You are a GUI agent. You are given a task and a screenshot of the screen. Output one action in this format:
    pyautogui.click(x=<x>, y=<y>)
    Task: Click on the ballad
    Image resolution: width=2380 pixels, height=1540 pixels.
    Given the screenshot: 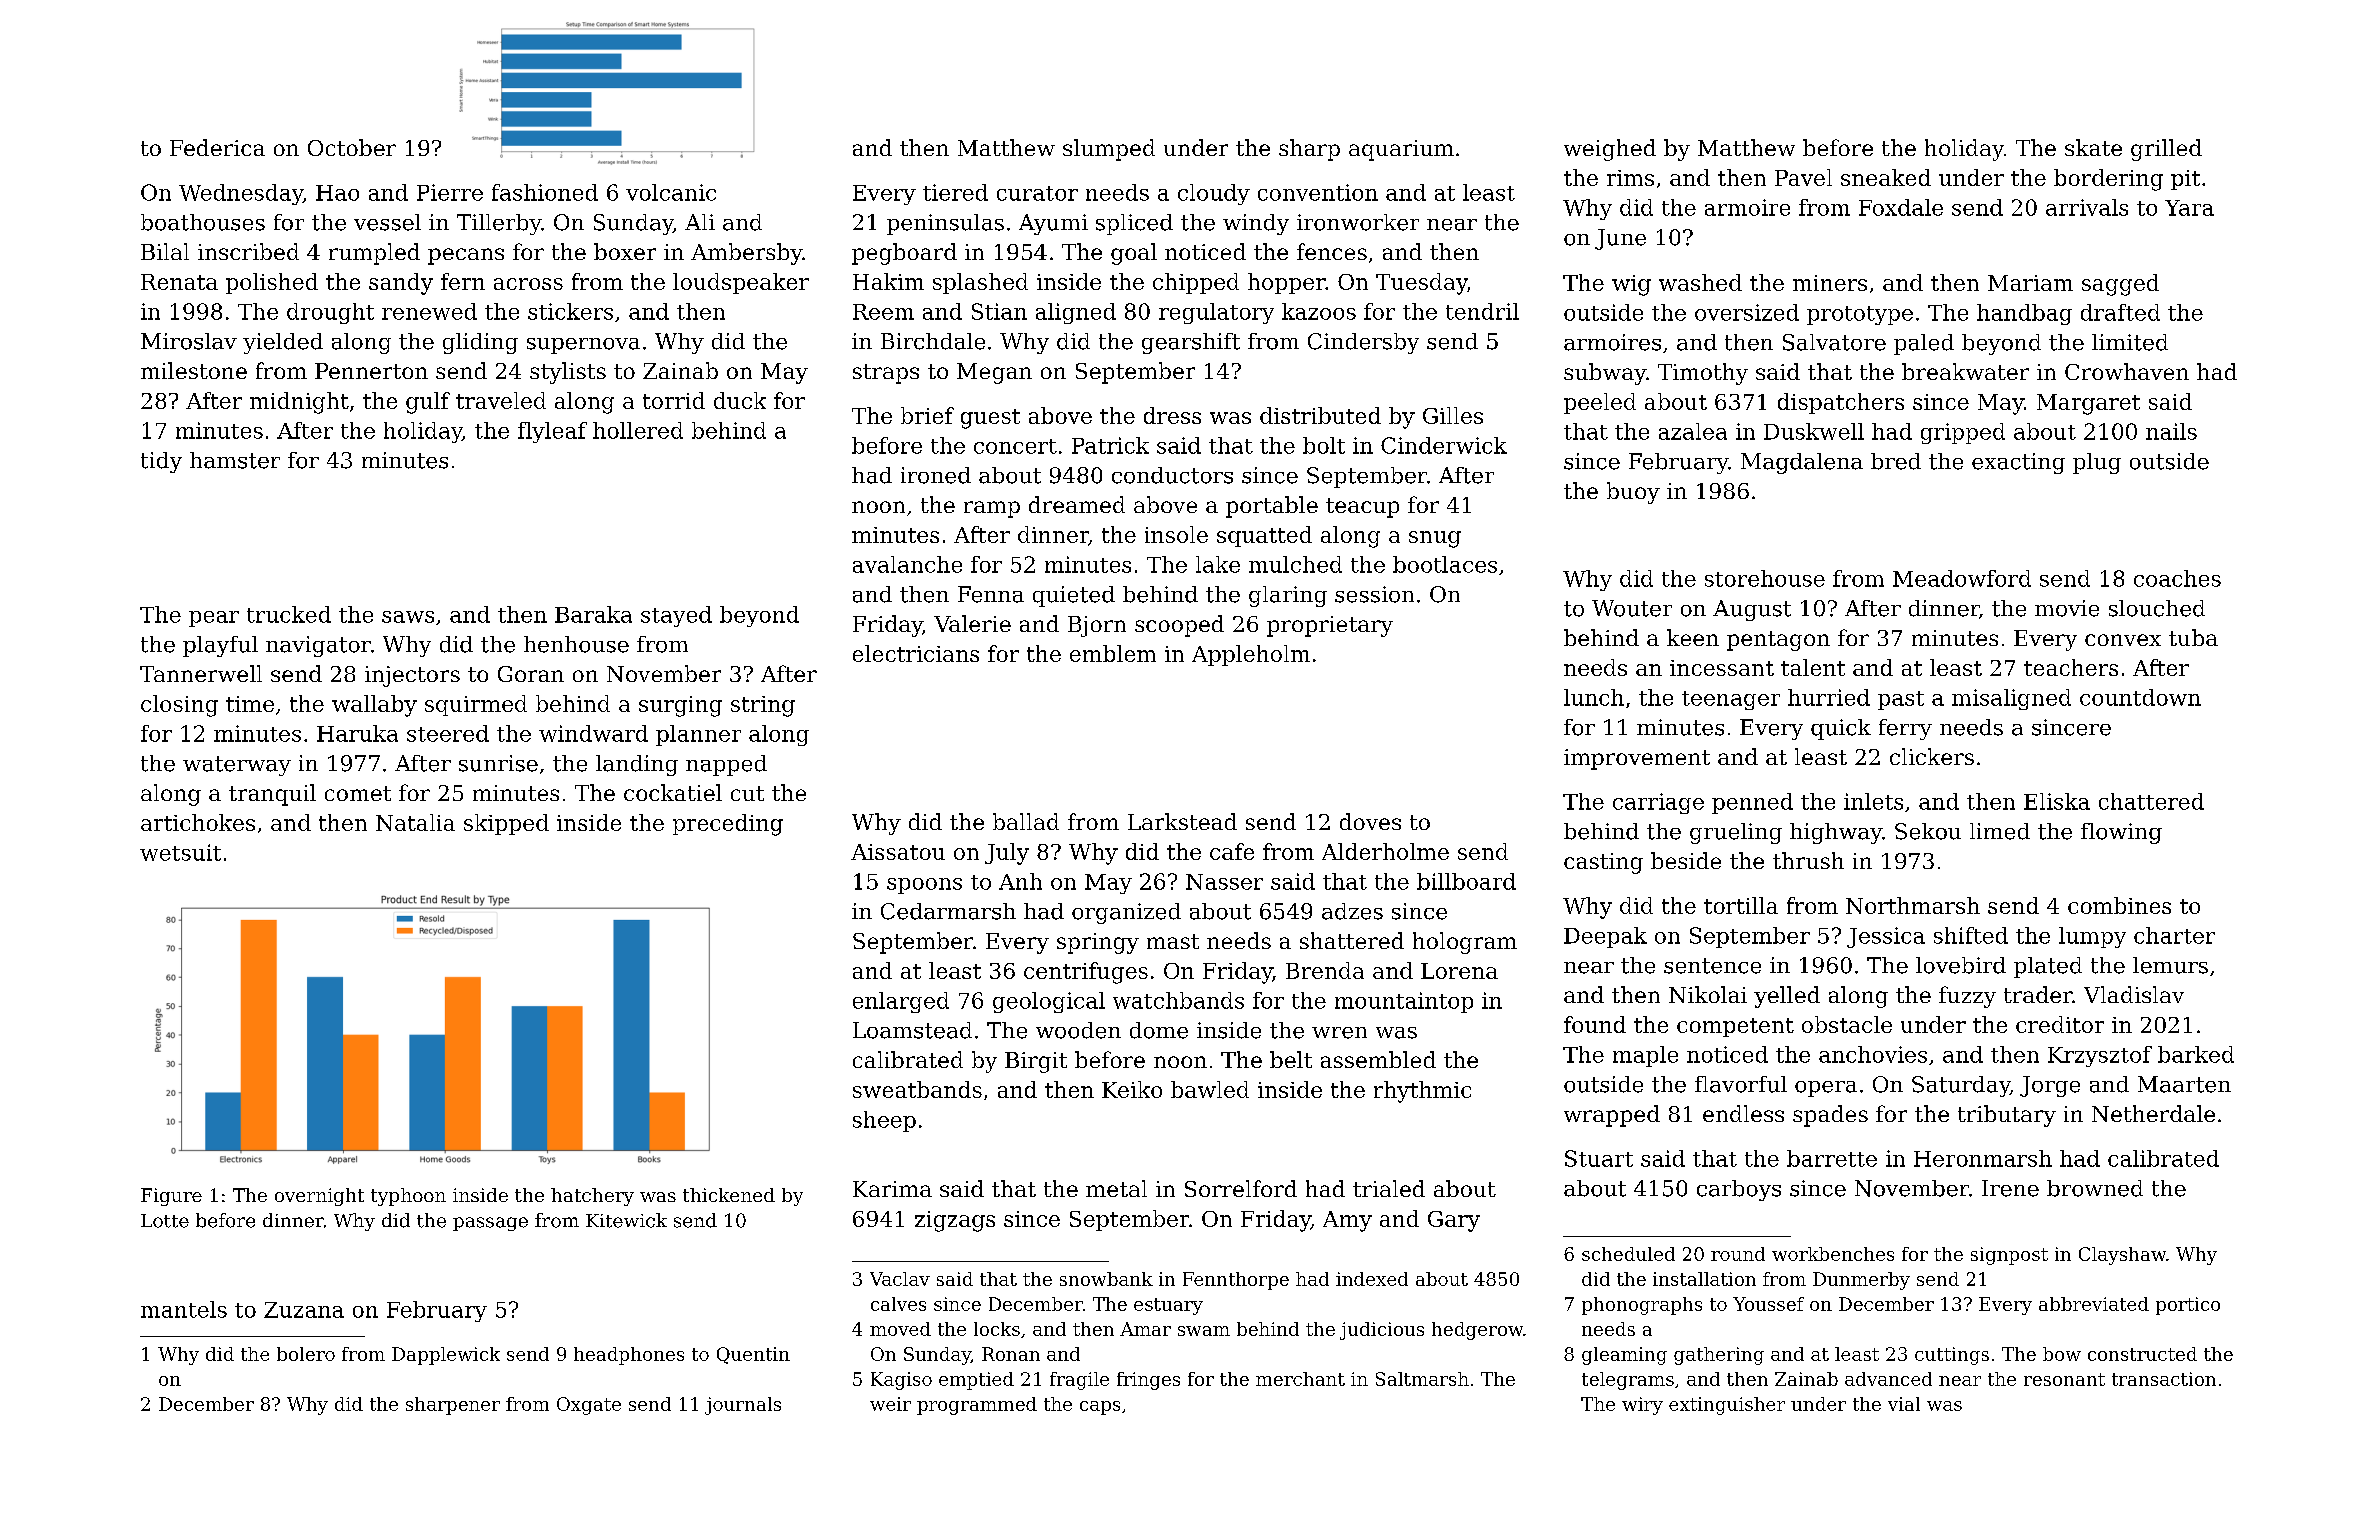 What is the action you would take?
    pyautogui.click(x=1026, y=821)
